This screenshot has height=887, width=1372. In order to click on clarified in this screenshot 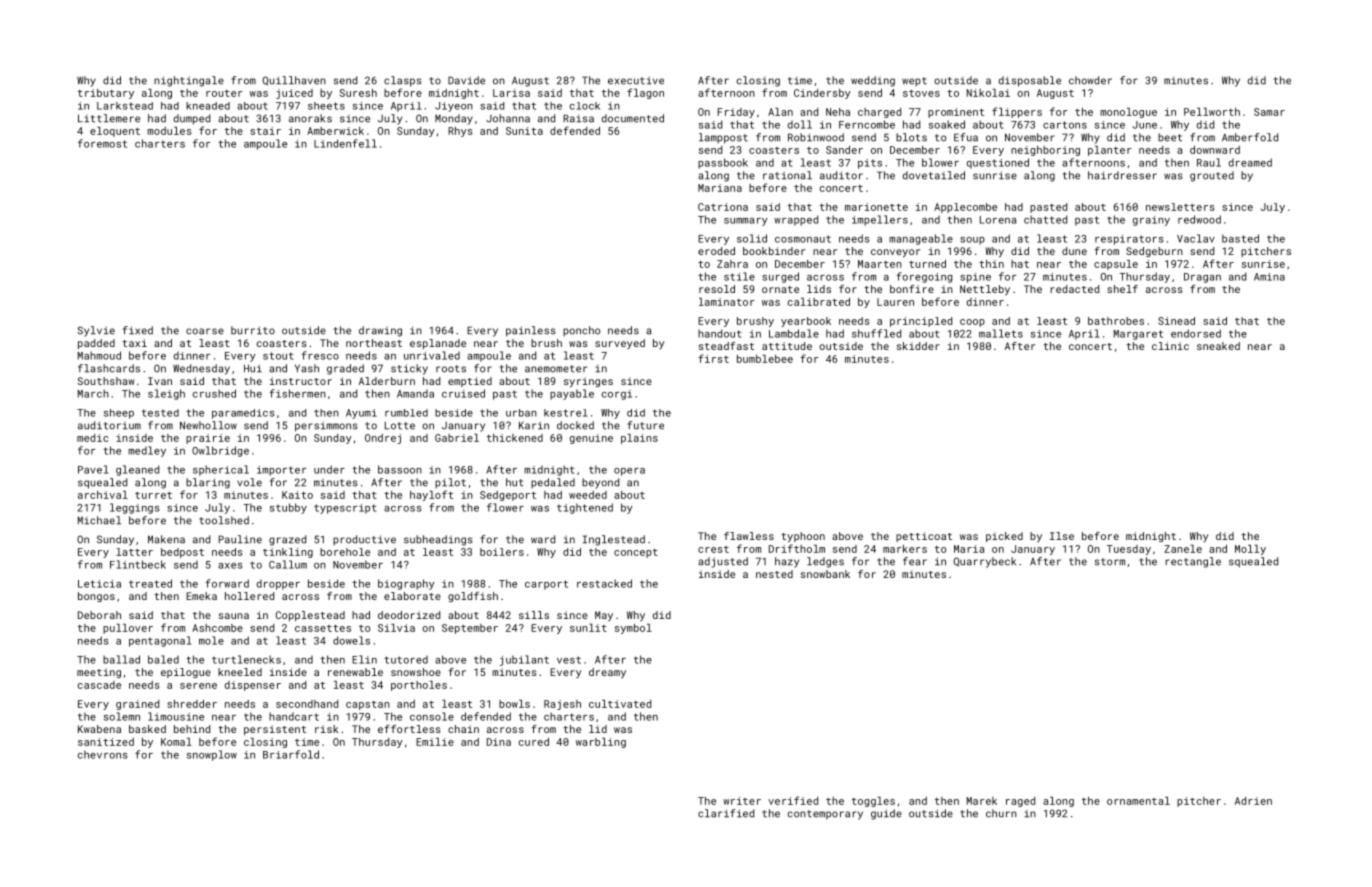, I will do `click(726, 813)`.
